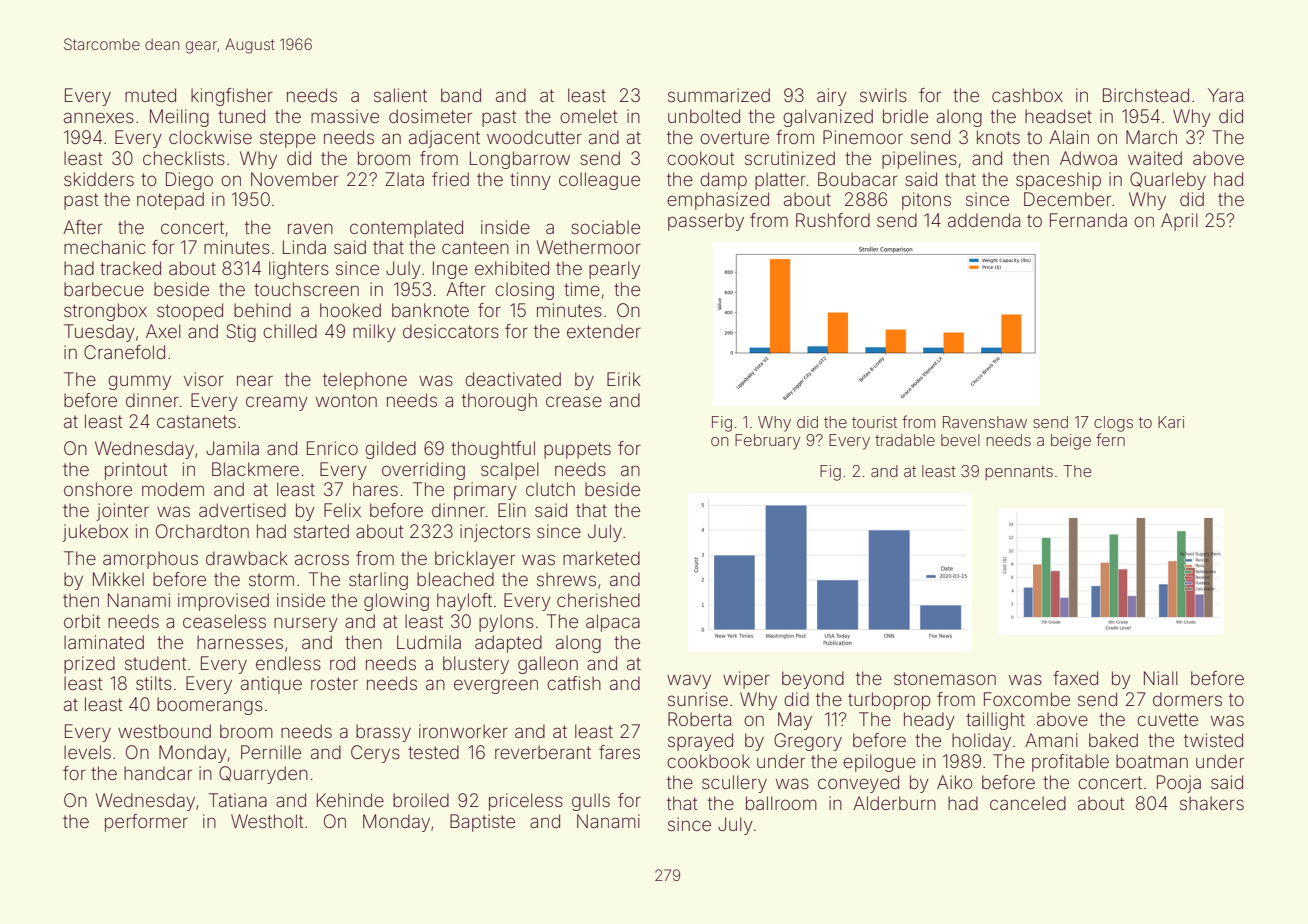 The width and height of the screenshot is (1308, 924). I want to click on injectors, so click(495, 533).
